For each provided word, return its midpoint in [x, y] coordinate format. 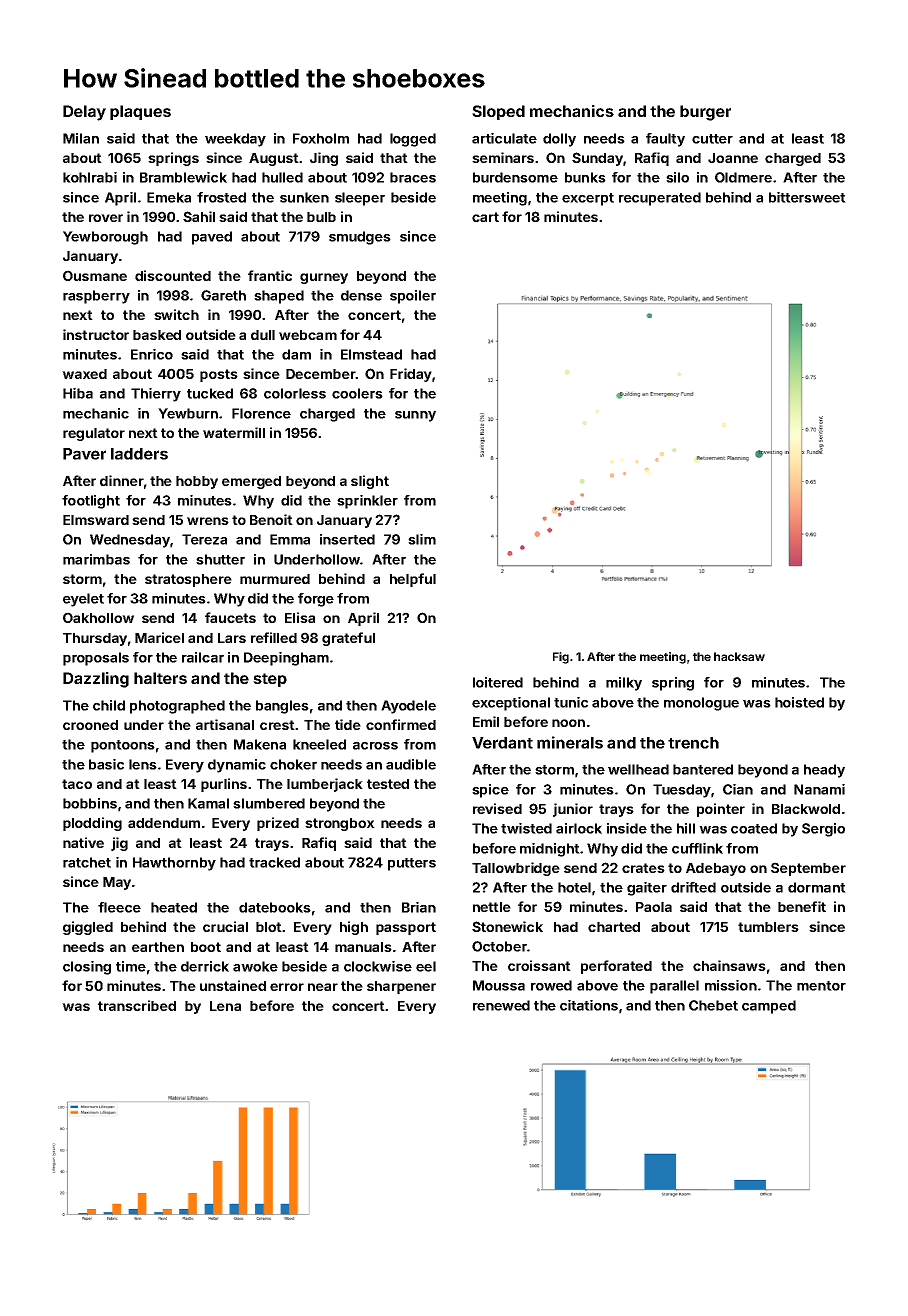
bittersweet [807, 197]
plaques [140, 112]
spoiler [413, 297]
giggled [88, 928]
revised [497, 808]
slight [370, 482]
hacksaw [739, 656]
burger [705, 113]
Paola [654, 907]
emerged [251, 482]
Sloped [498, 112]
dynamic [237, 766]
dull [263, 335]
